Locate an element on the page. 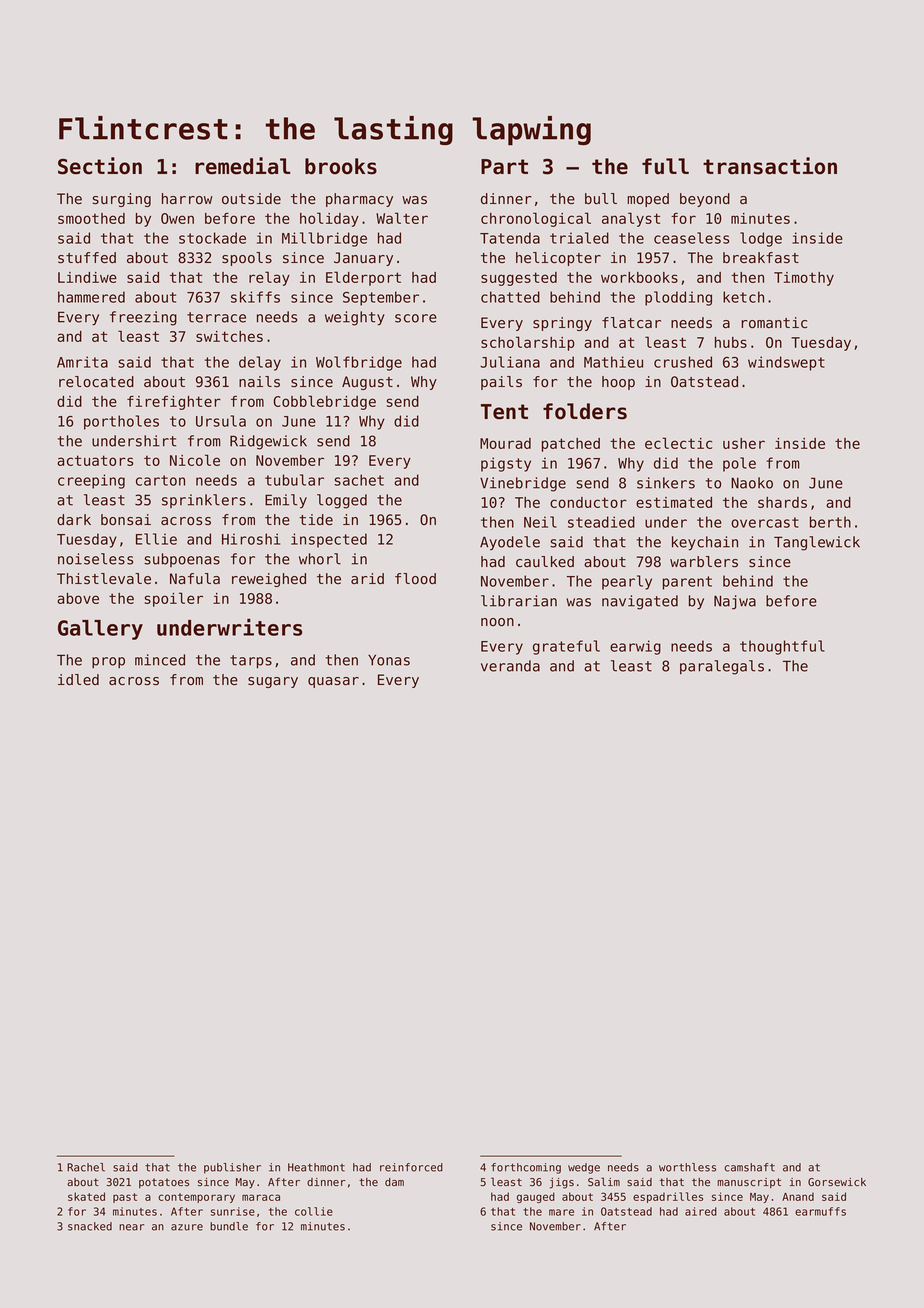 Image resolution: width=924 pixels, height=1308 pixels. paralegals is located at coordinates (722, 667).
